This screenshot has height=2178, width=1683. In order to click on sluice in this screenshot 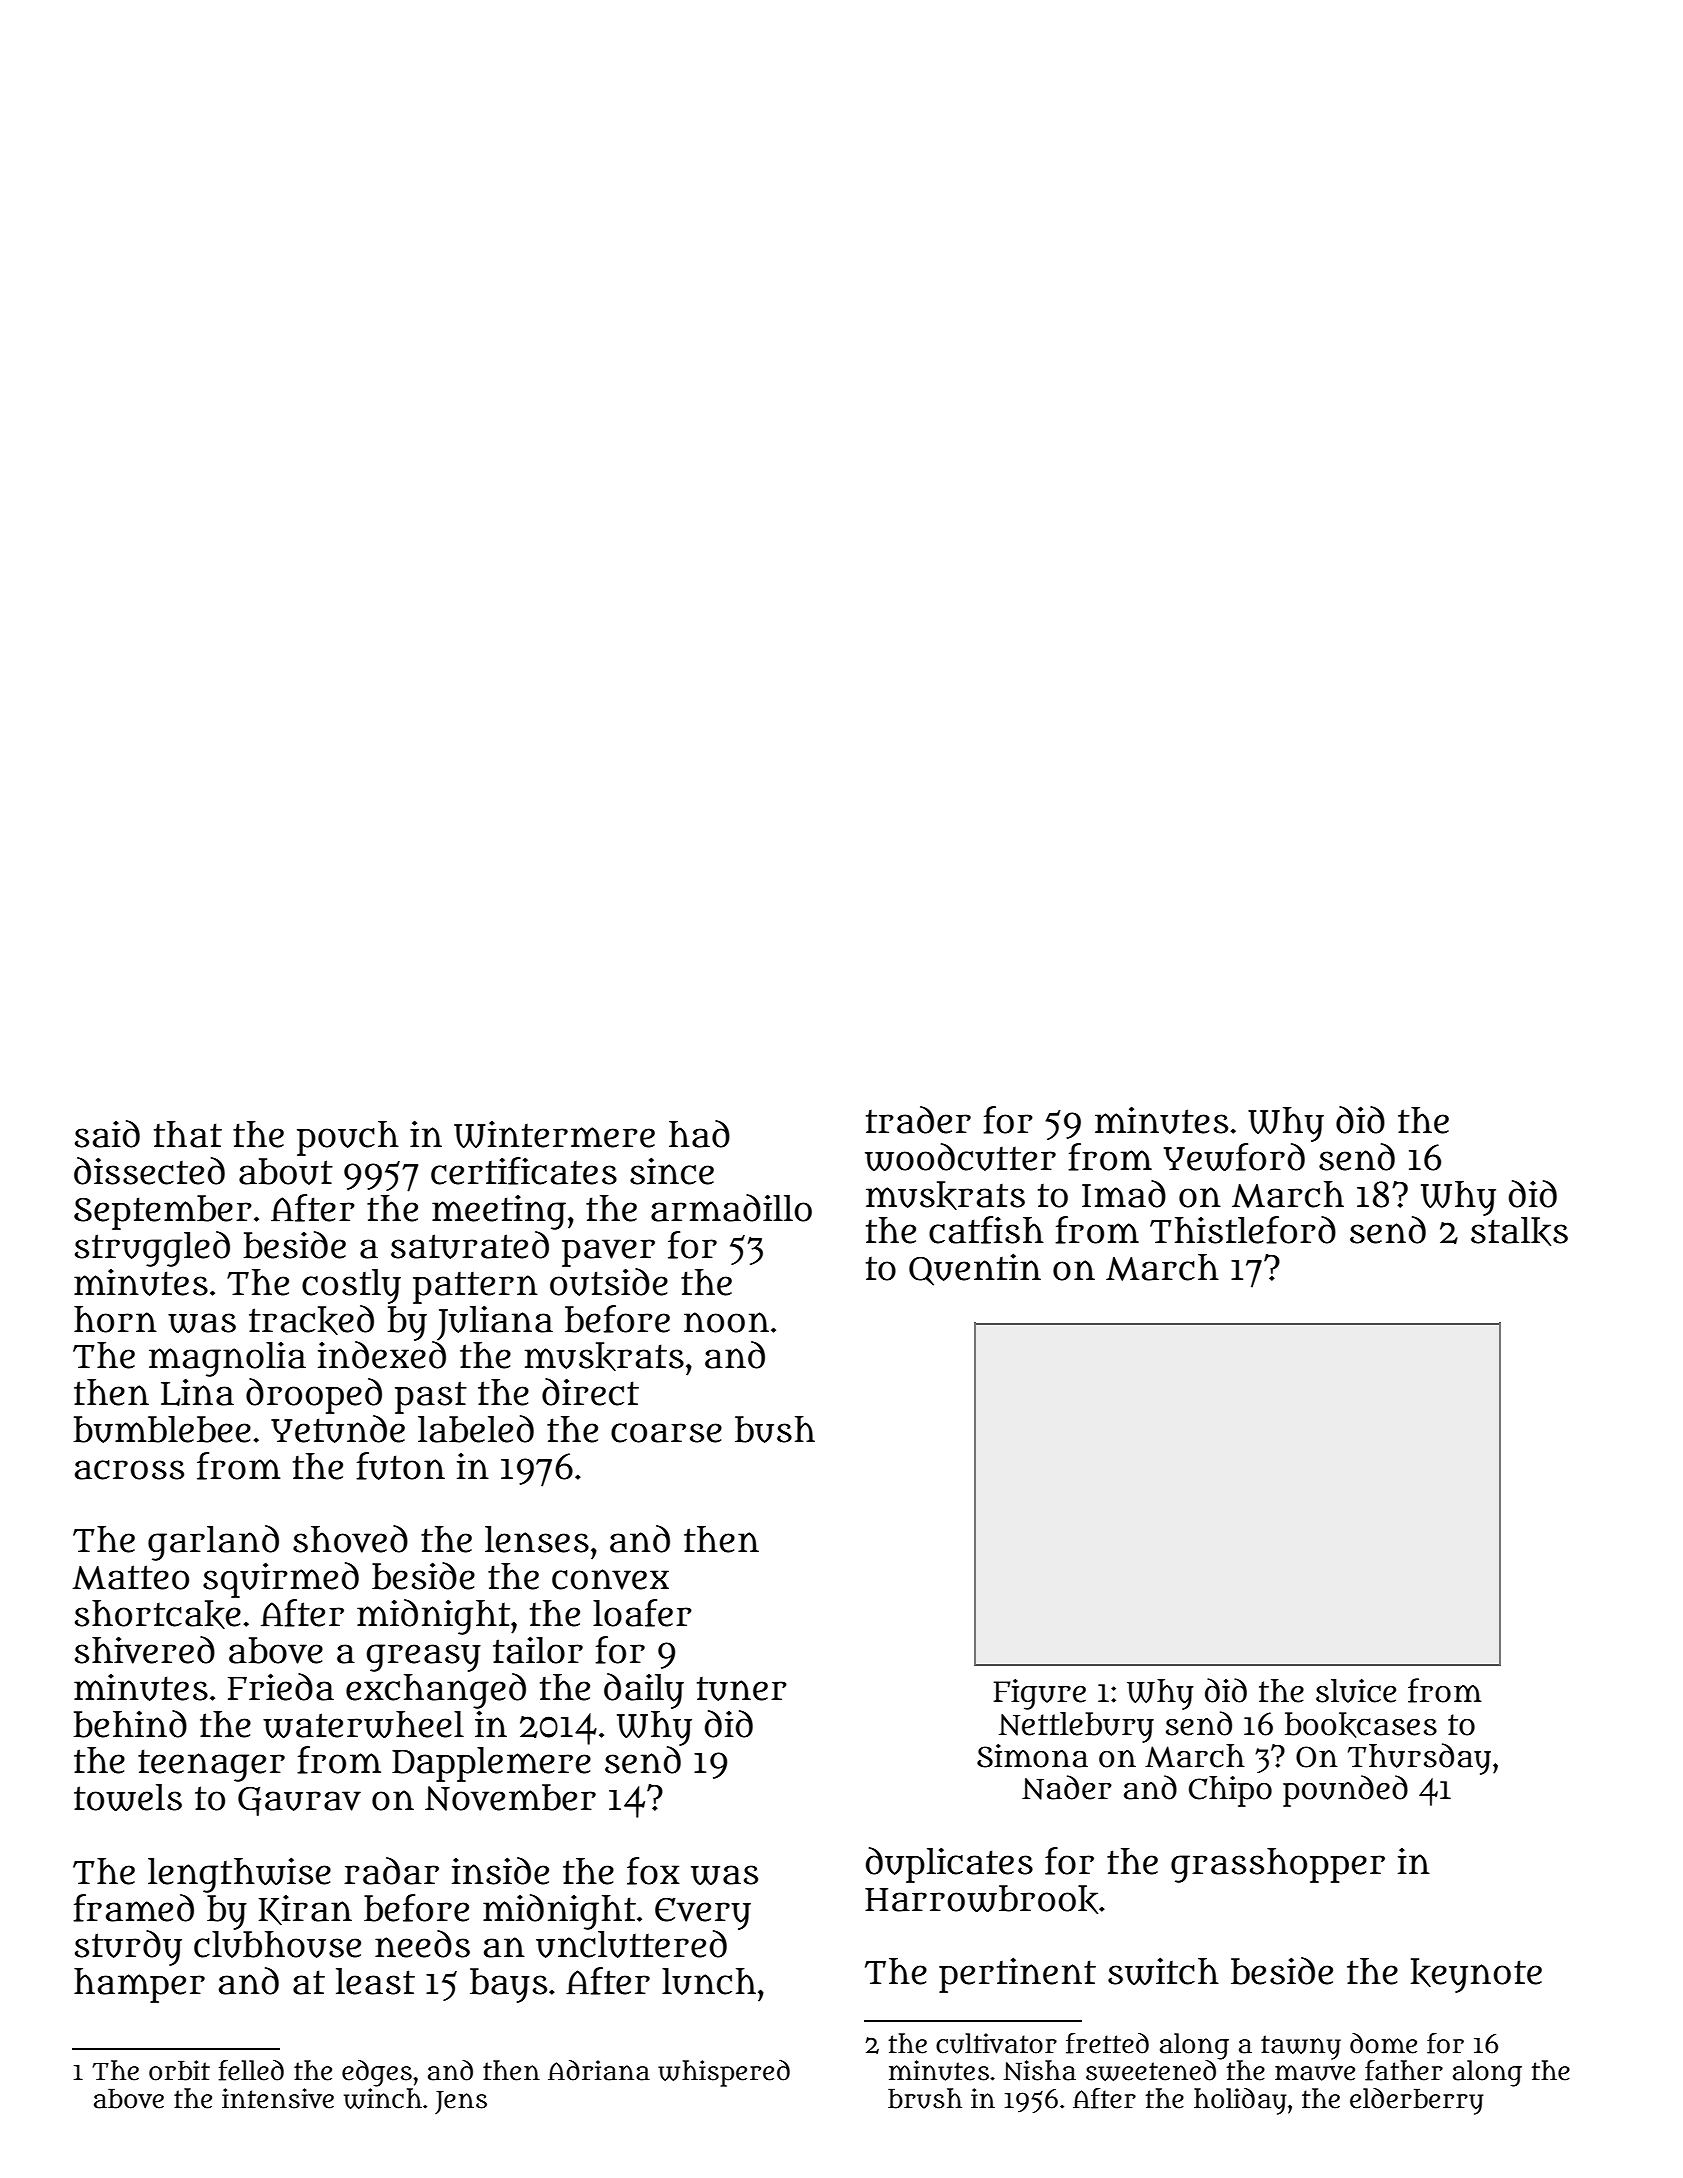, I will do `click(1356, 1691)`.
